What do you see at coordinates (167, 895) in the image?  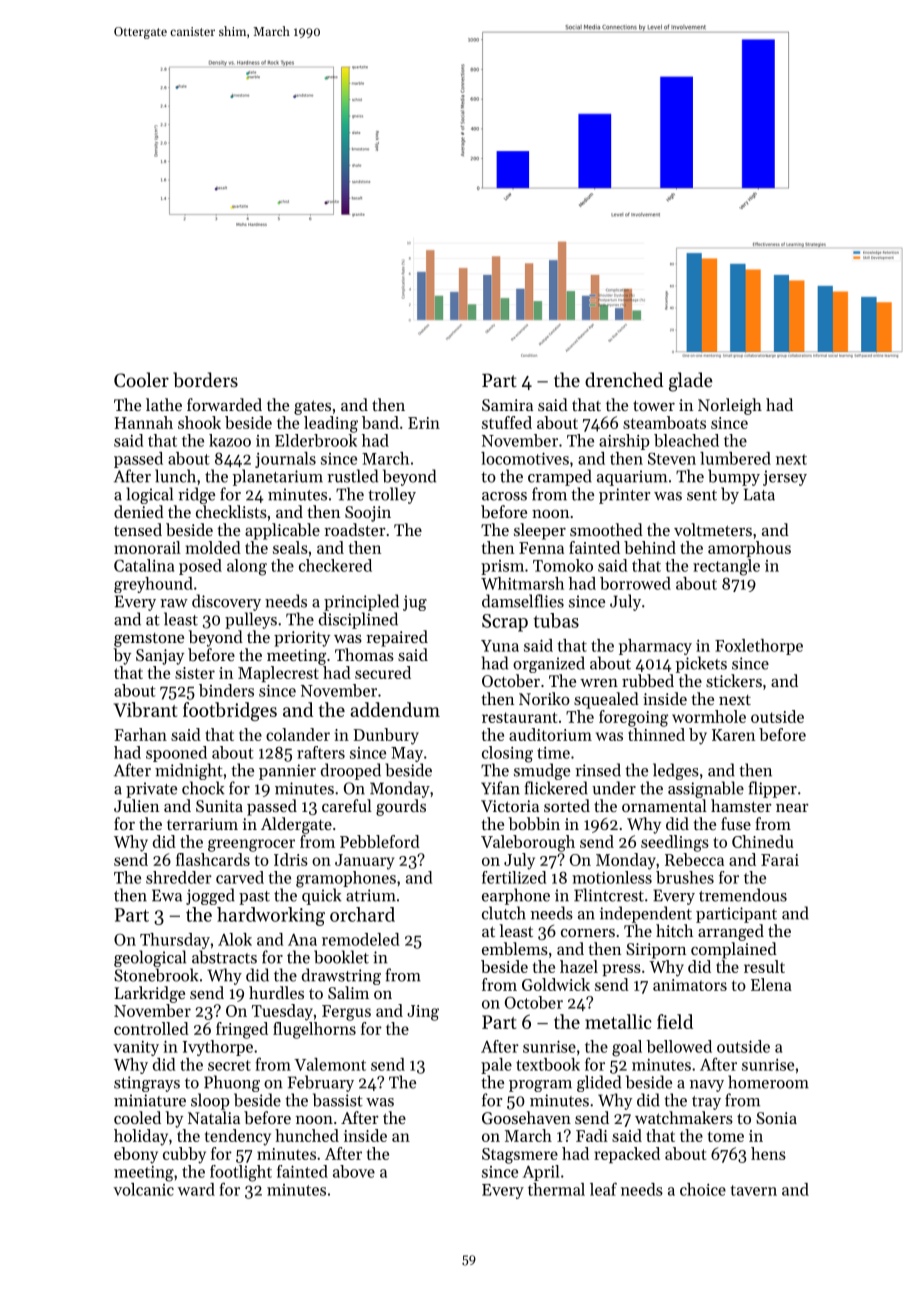 I see `Ewa` at bounding box center [167, 895].
